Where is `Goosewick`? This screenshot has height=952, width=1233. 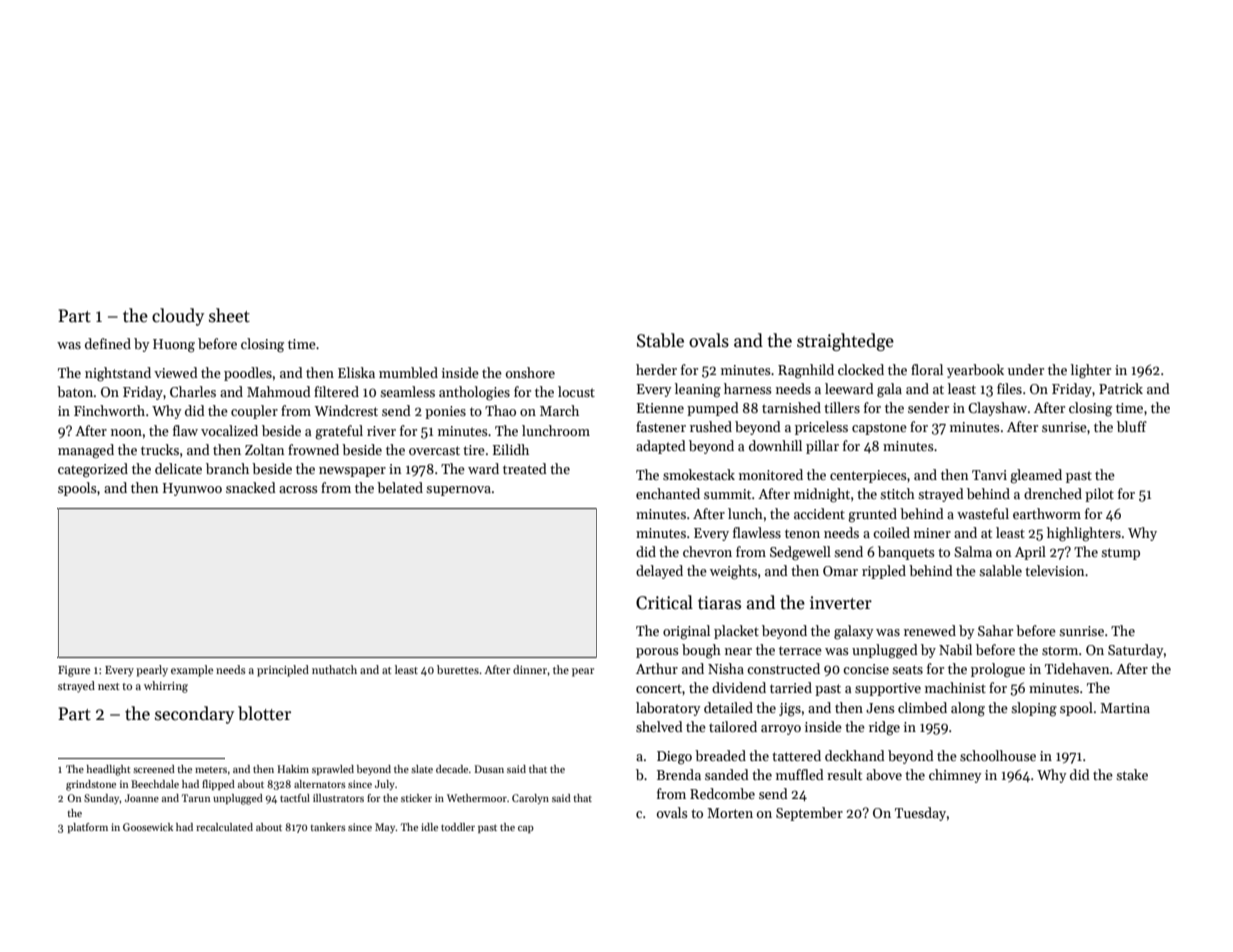 Goosewick is located at coordinates (148, 827).
